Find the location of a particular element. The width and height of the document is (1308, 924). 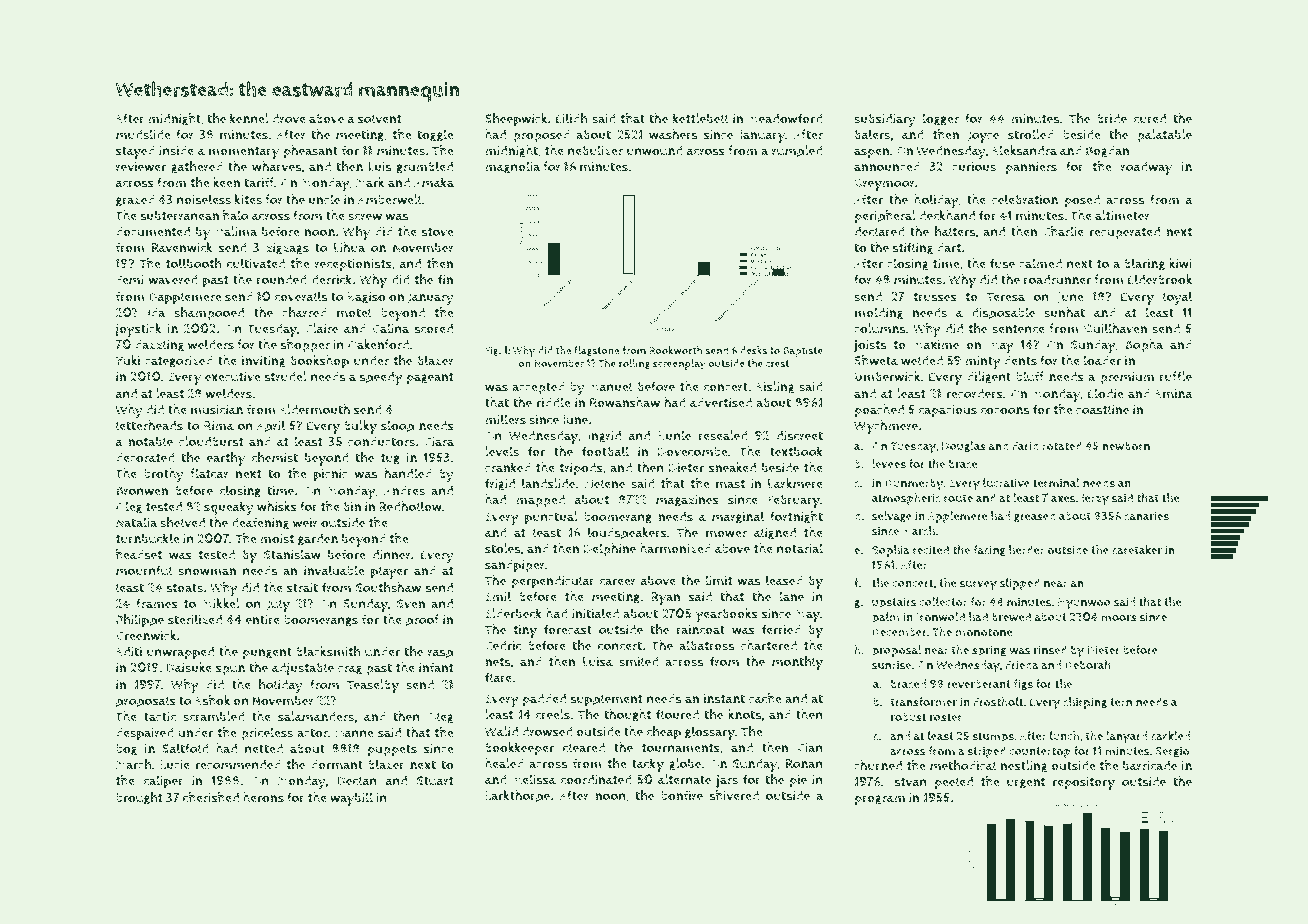

picnic is located at coordinates (331, 475).
